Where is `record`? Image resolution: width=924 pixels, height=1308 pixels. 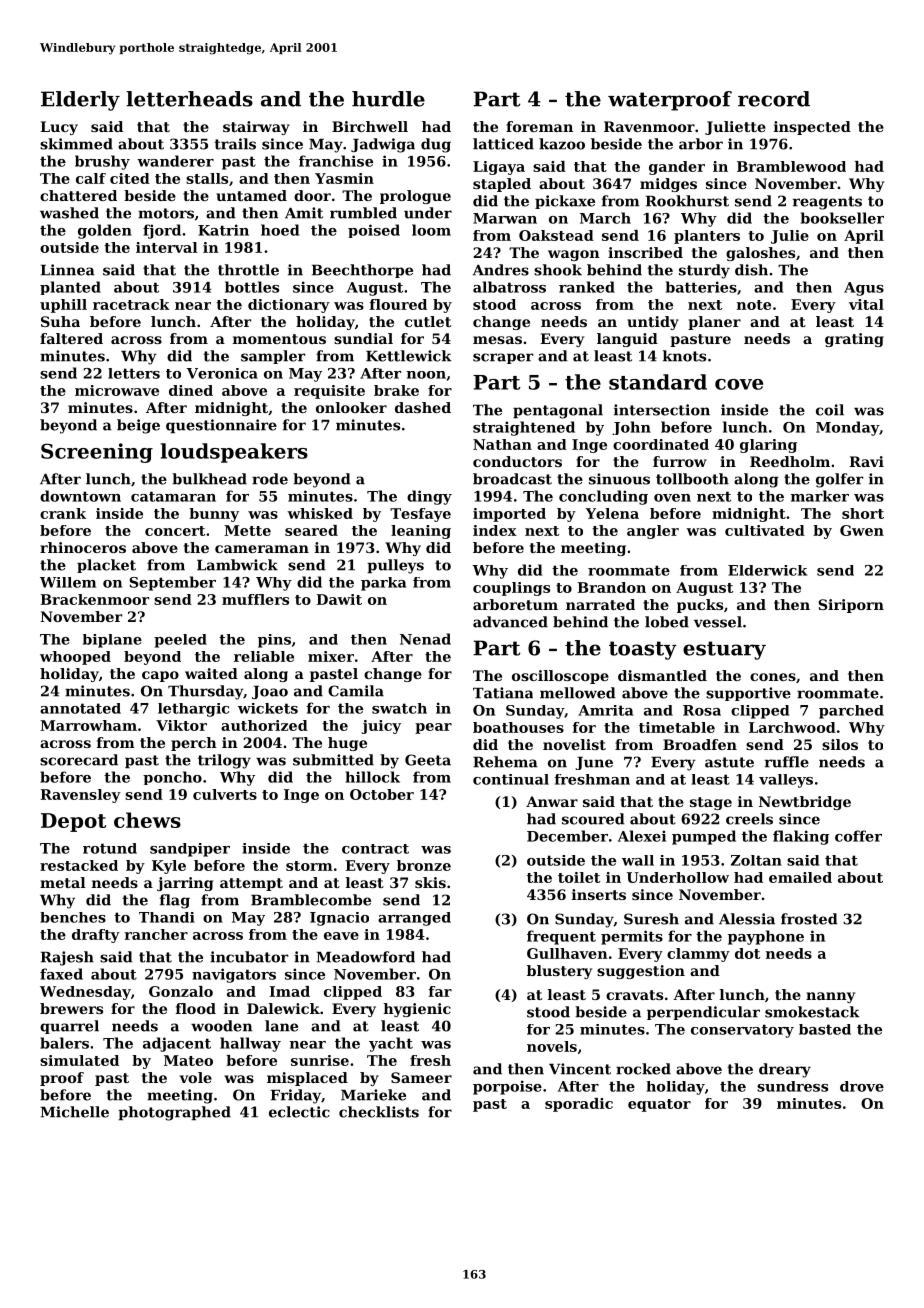 record is located at coordinates (774, 99).
